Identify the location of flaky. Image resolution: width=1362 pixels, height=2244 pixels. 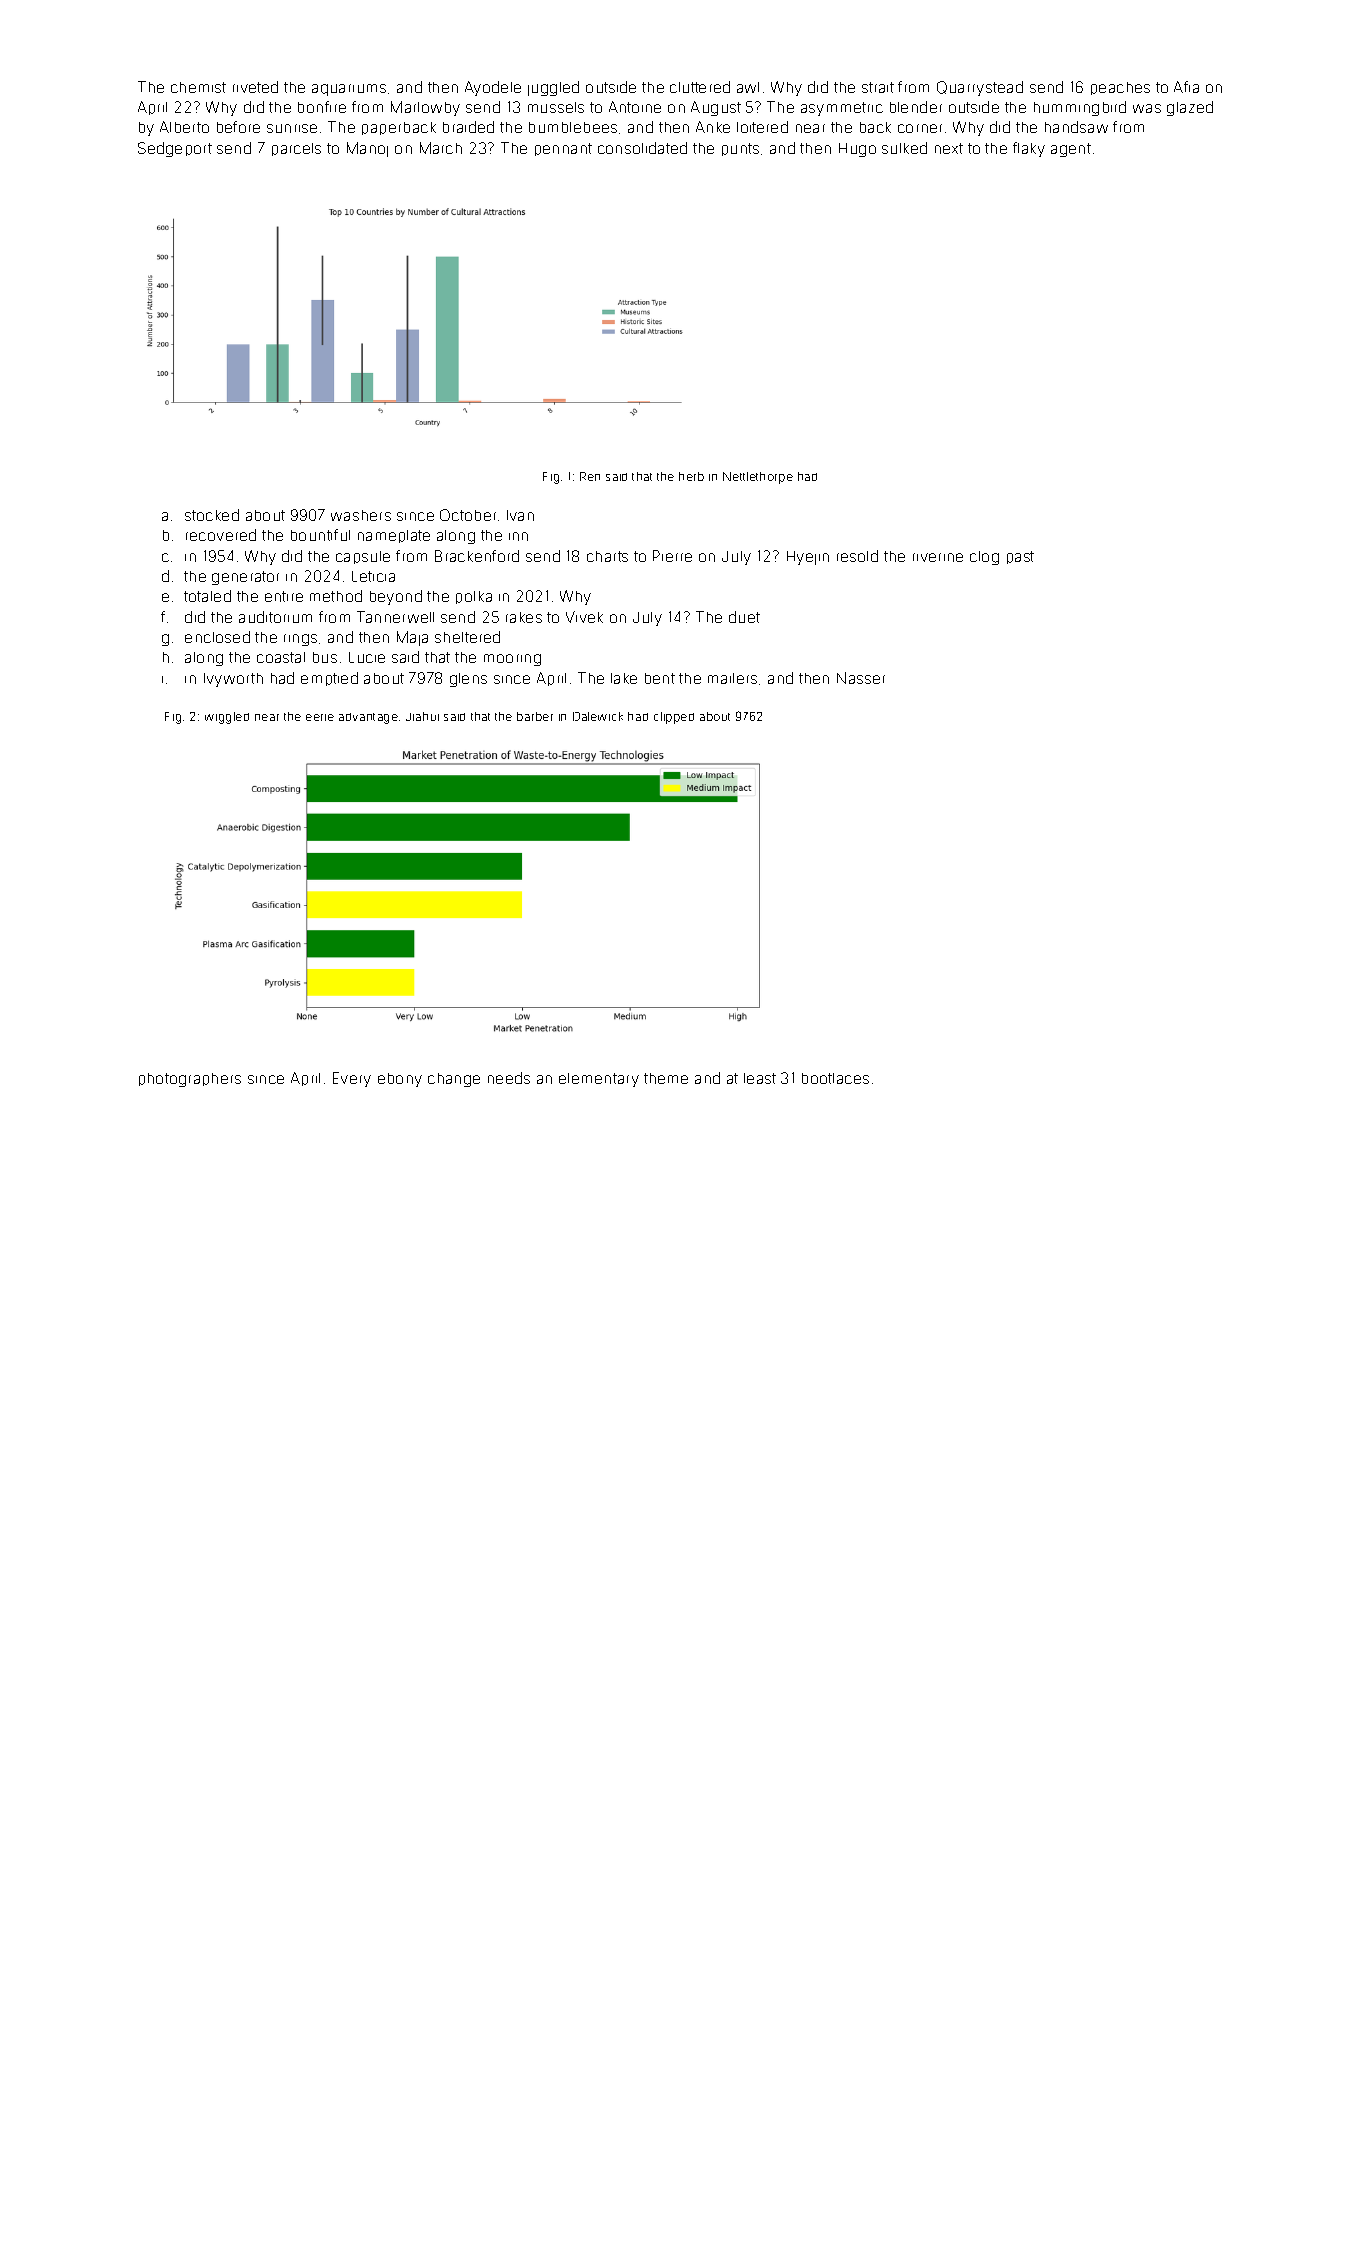
(1029, 149).
